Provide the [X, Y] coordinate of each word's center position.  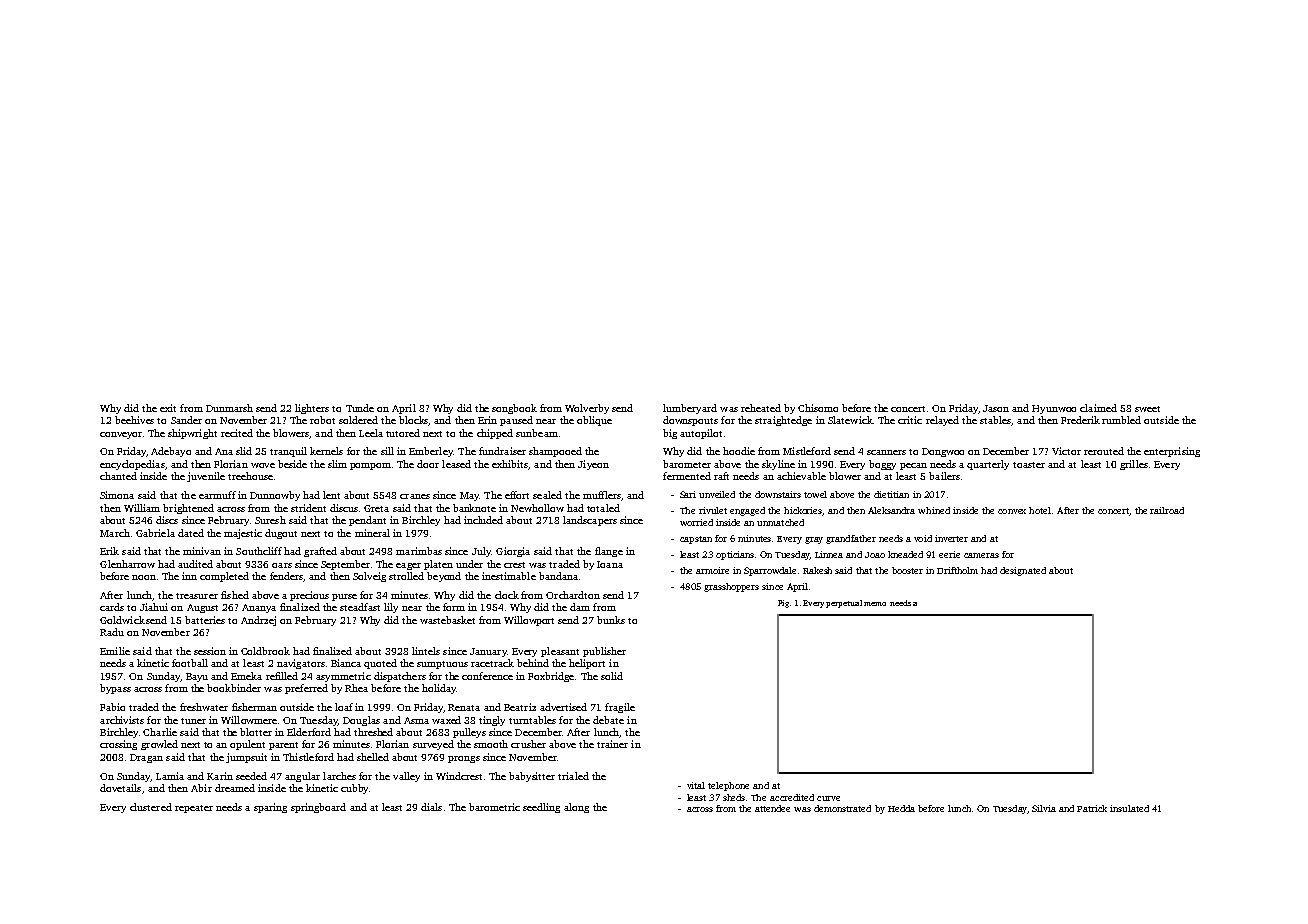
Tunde [360, 408]
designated [1023, 571]
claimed [1098, 408]
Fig [783, 604]
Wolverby [587, 409]
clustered [151, 807]
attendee [772, 808]
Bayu [197, 677]
